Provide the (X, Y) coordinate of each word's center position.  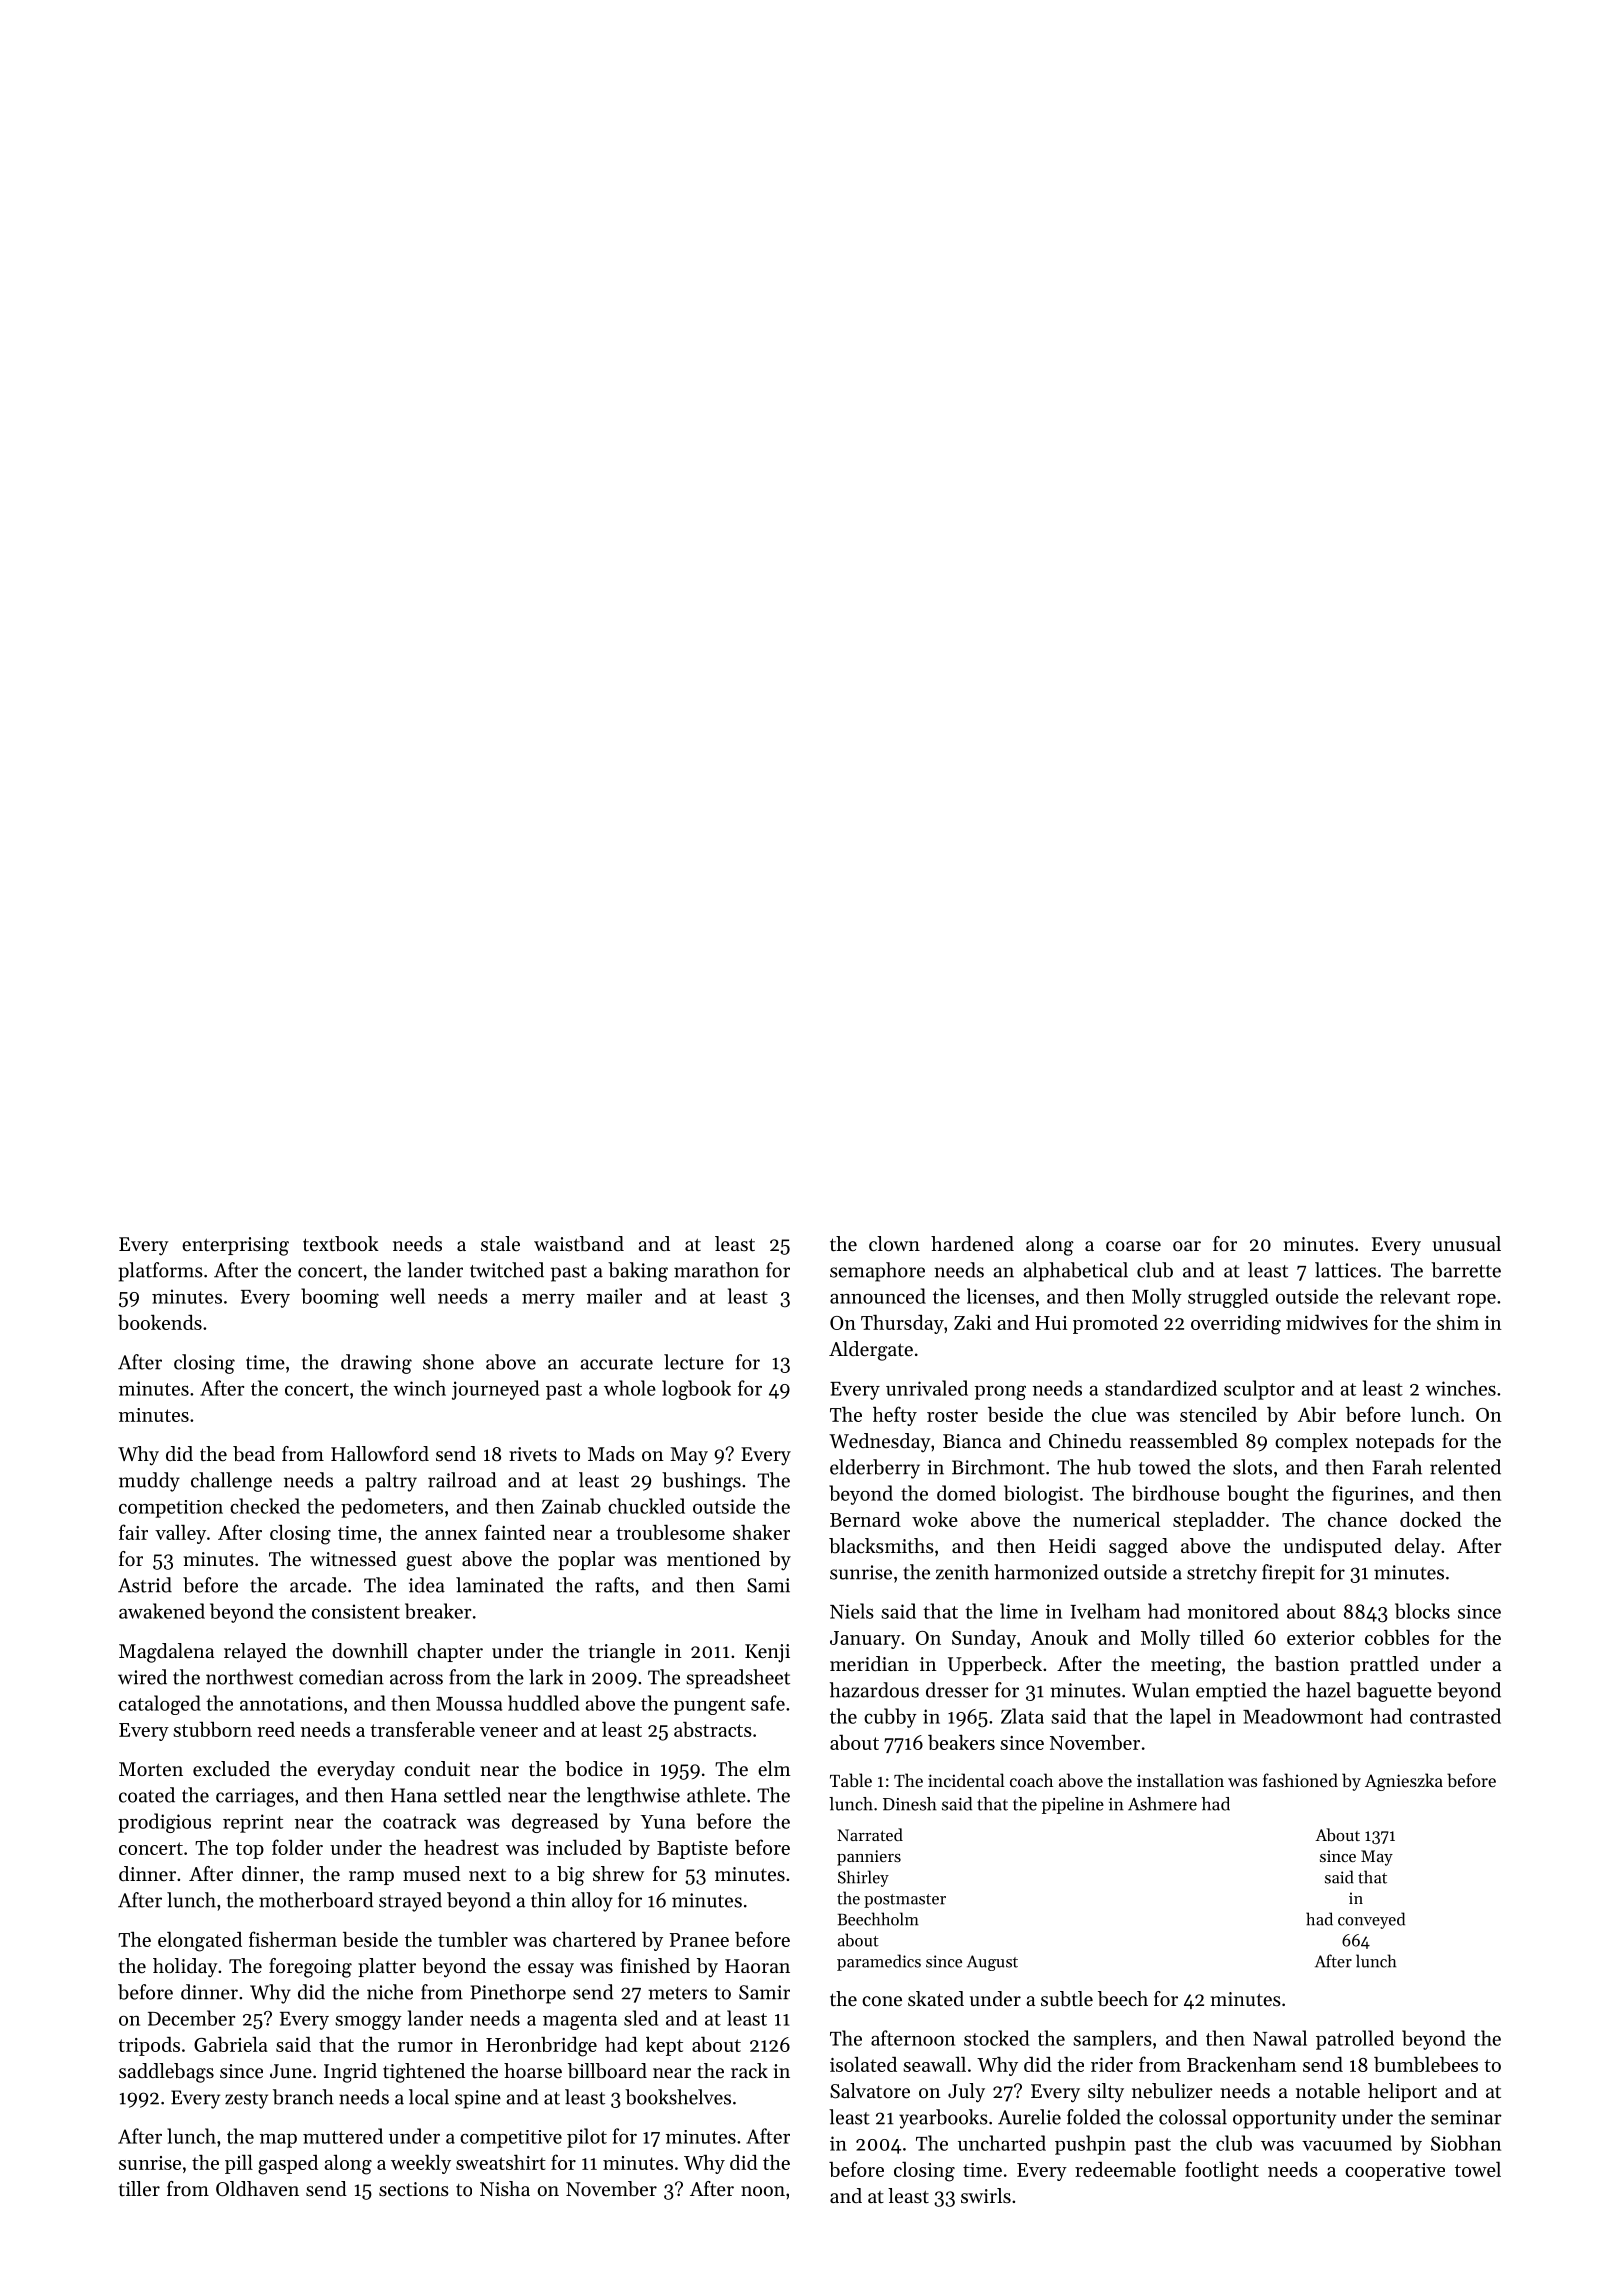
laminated (500, 1585)
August (992, 1963)
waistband (579, 1244)
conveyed (1371, 1920)
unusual (1466, 1243)
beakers (961, 1742)
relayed (255, 1653)
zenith (962, 1572)
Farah (1397, 1467)
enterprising (235, 1246)
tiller (139, 2189)
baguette (1394, 1692)
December (191, 2018)
